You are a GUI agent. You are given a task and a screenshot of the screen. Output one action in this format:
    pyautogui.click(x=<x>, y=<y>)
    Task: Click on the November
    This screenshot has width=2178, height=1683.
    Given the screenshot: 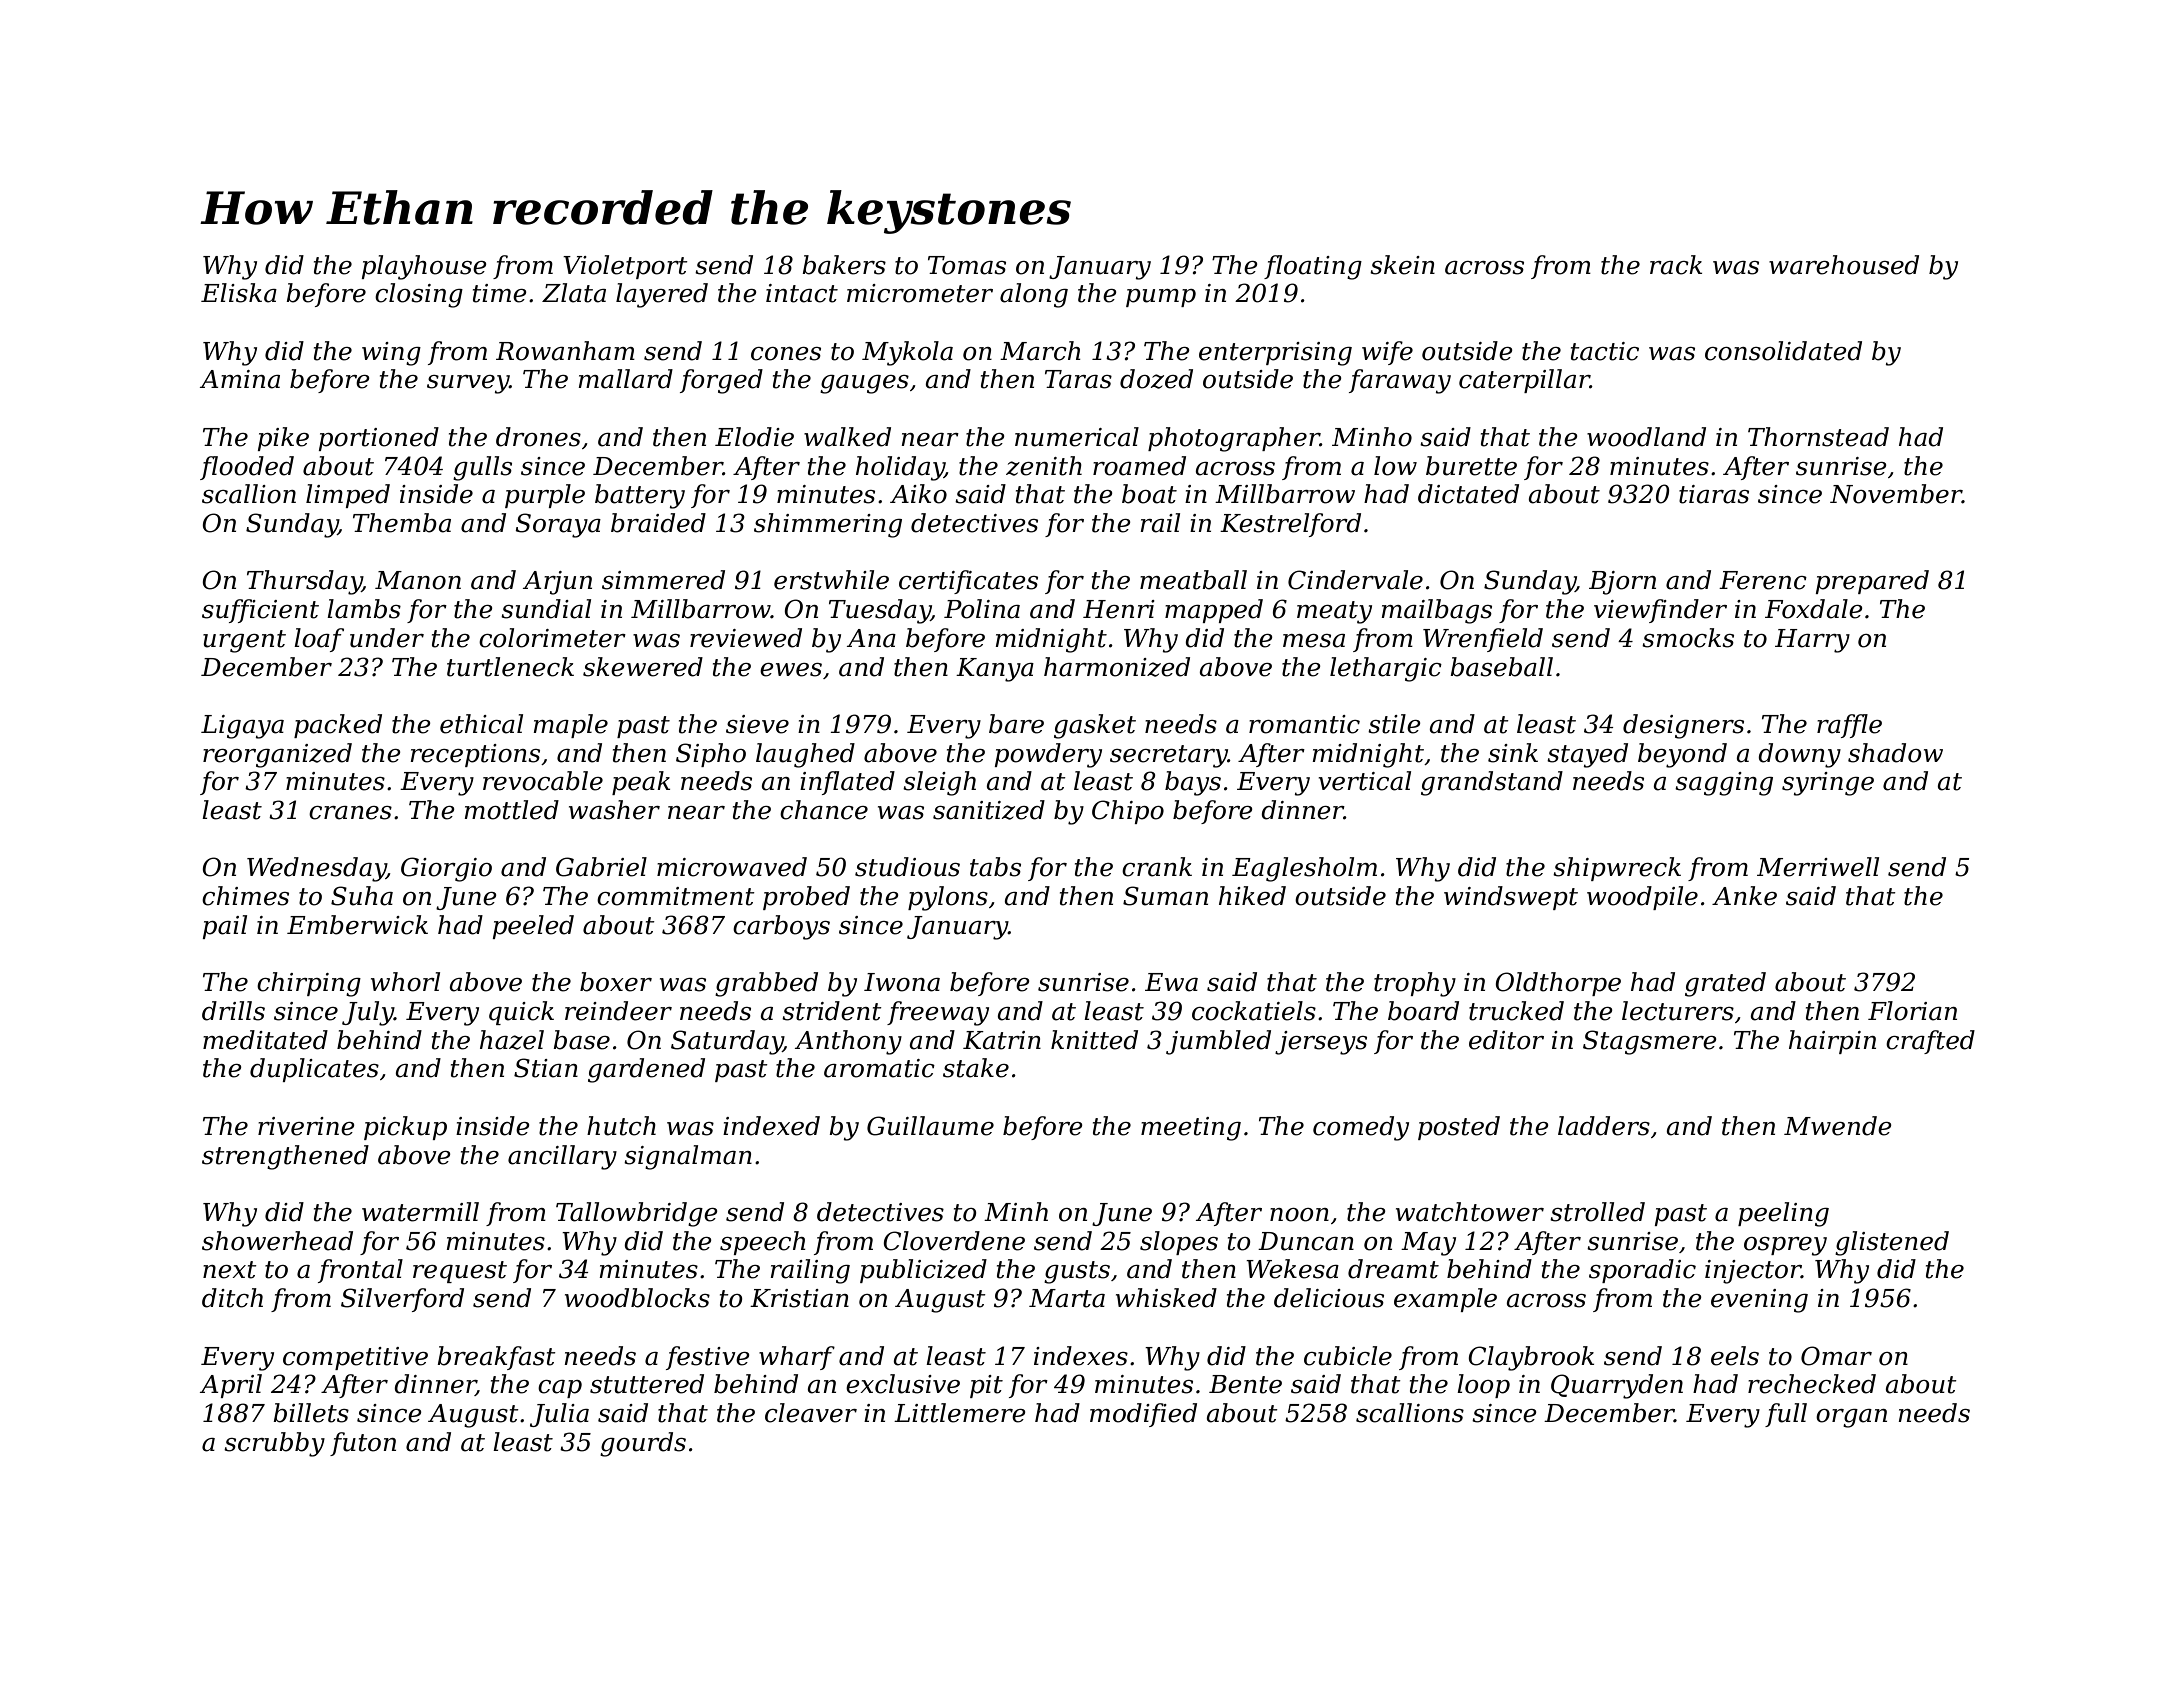 What is the action you would take?
    pyautogui.click(x=1896, y=494)
